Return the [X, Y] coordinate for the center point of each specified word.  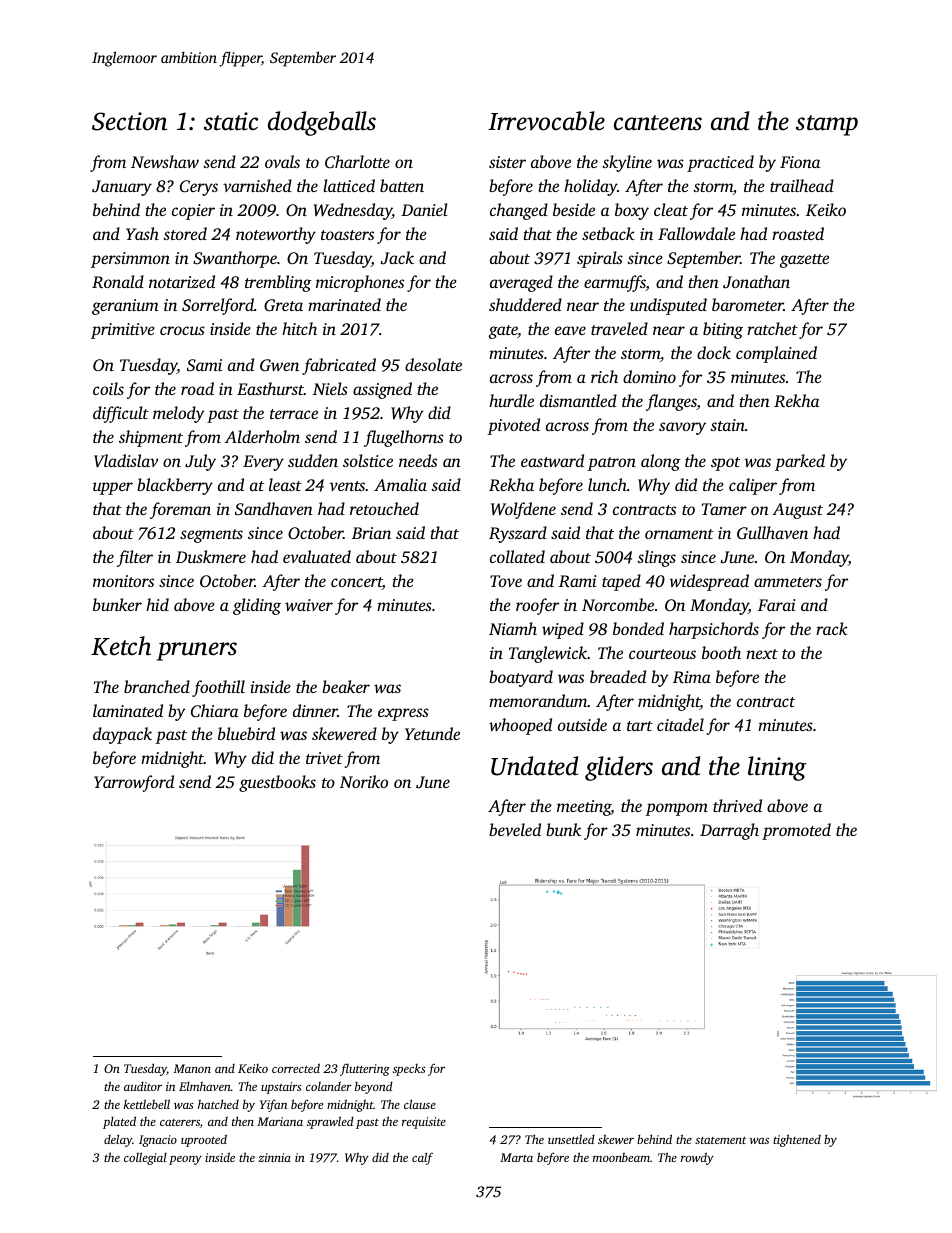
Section [129, 121]
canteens [658, 123]
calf [422, 1158]
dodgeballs [322, 123]
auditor [143, 1086]
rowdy [697, 1158]
